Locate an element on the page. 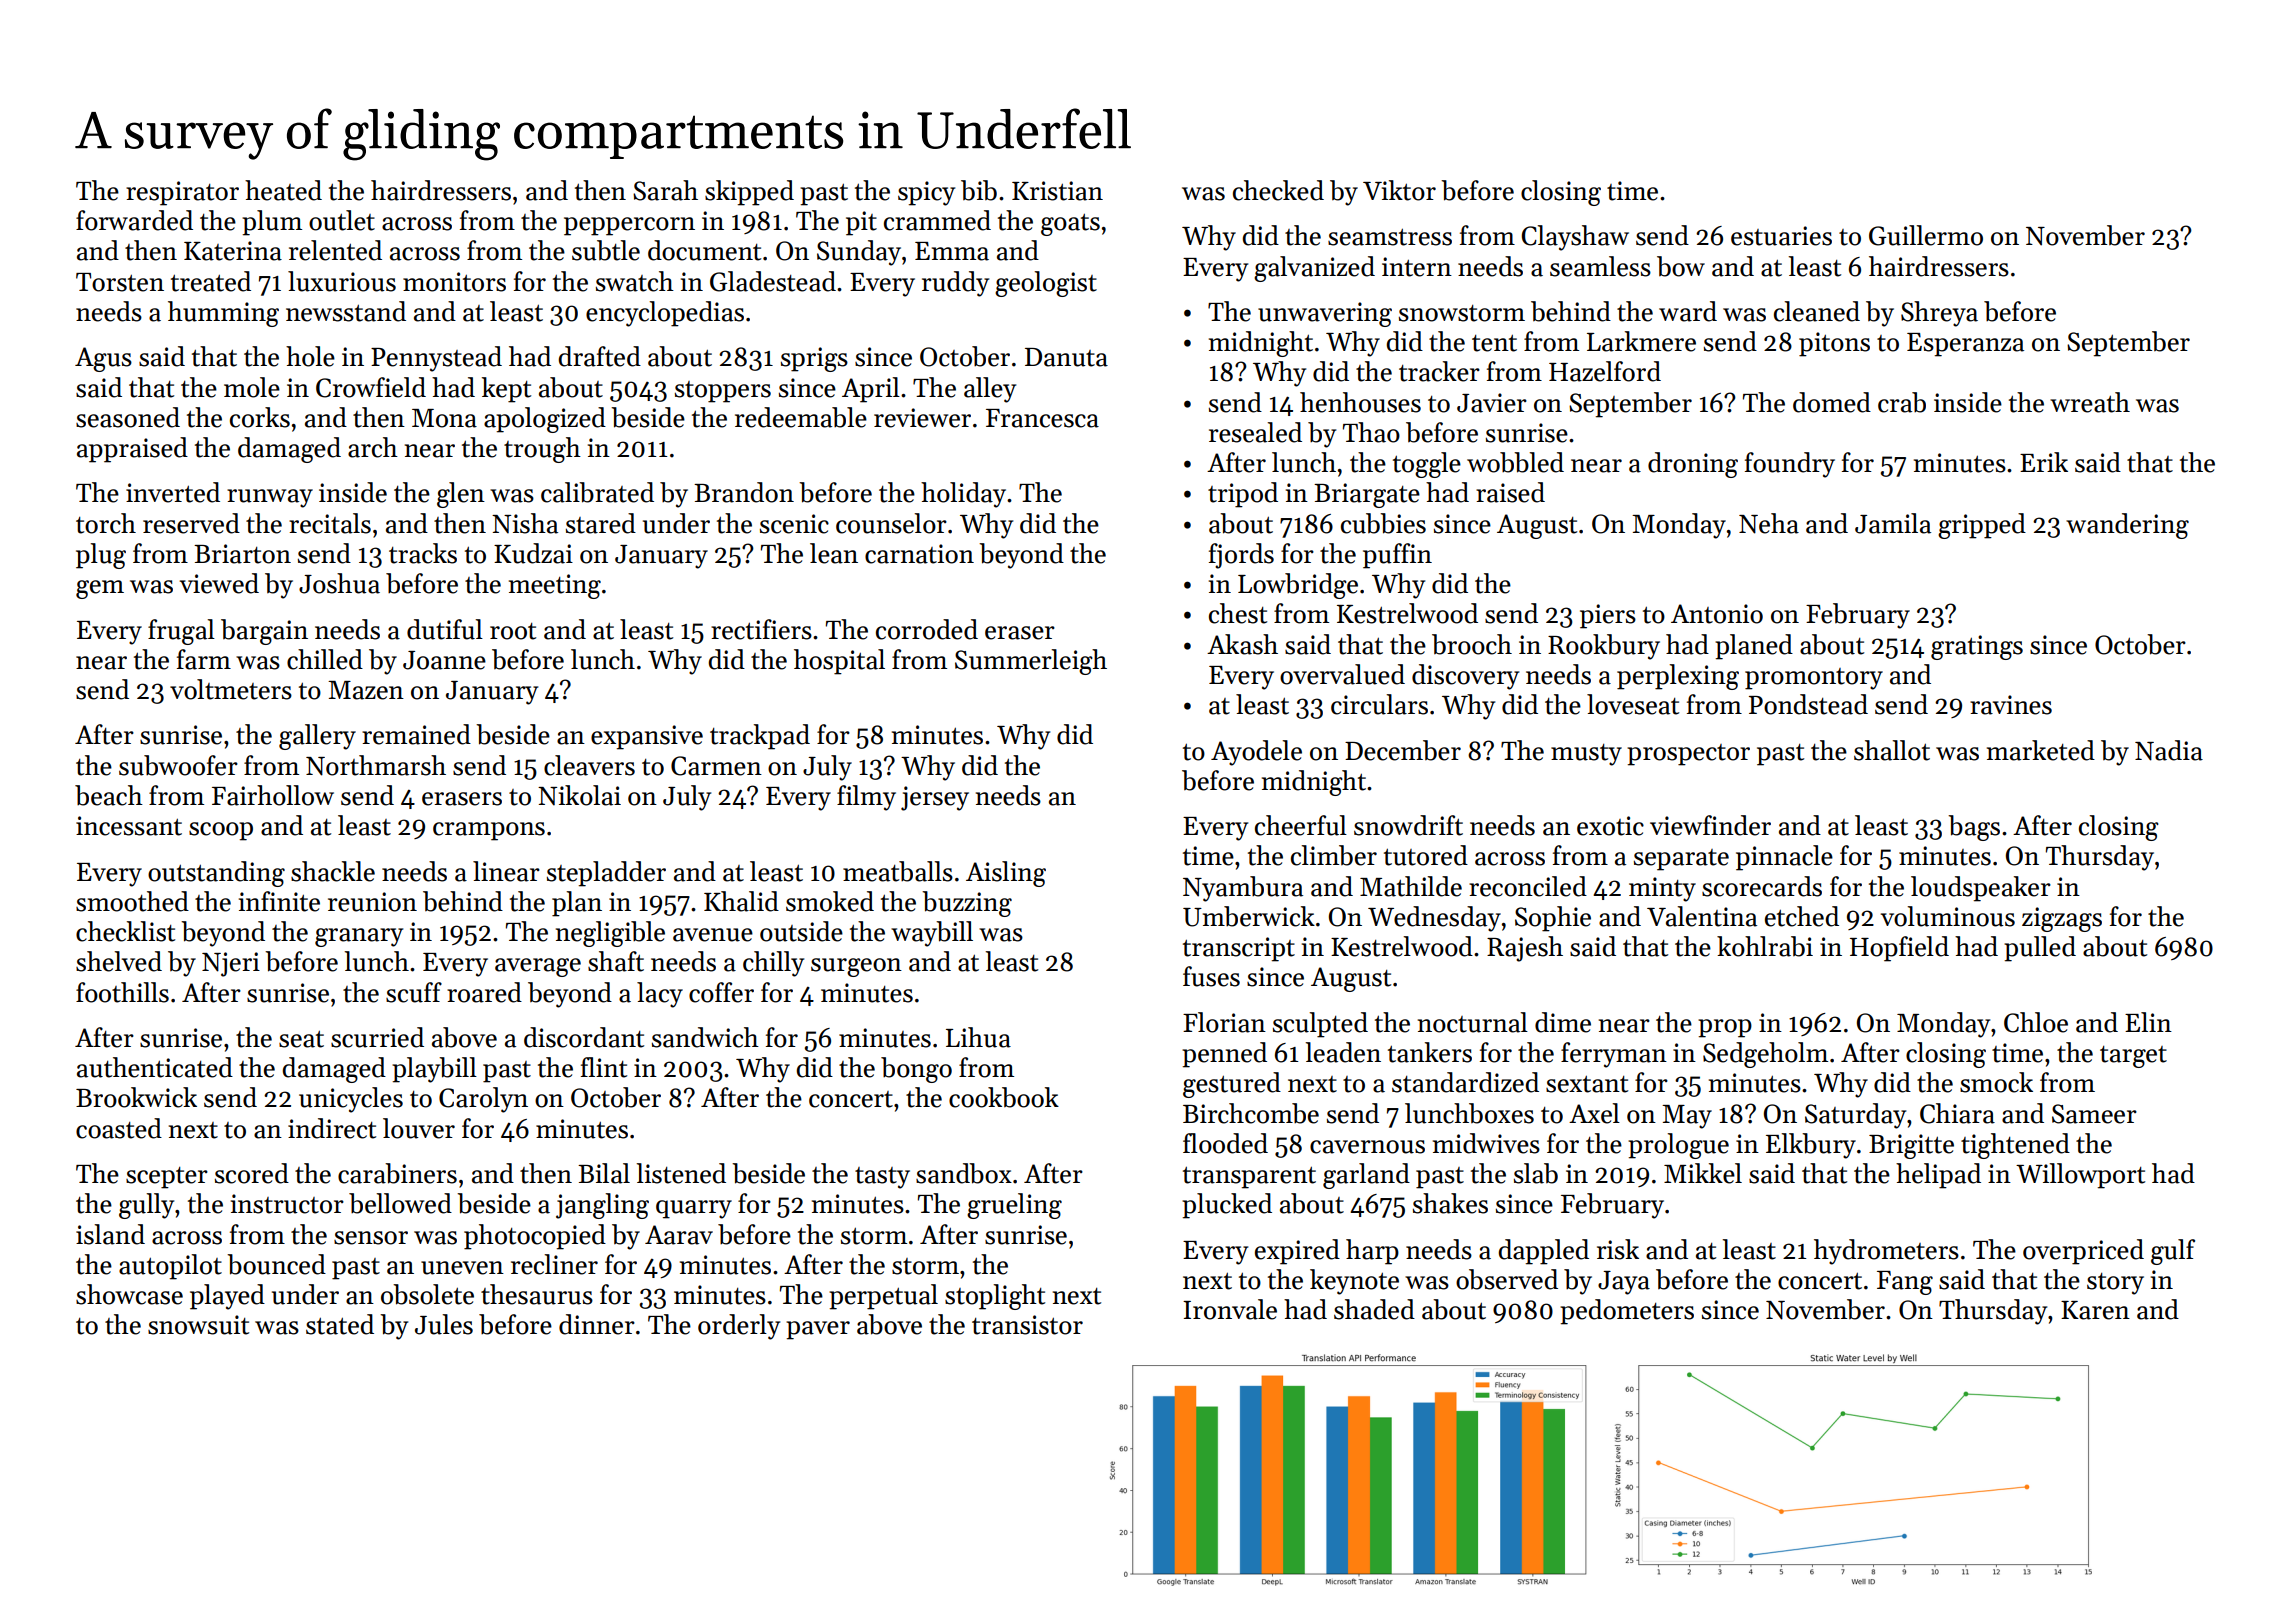 The image size is (2292, 1620). monitors is located at coordinates (454, 282).
